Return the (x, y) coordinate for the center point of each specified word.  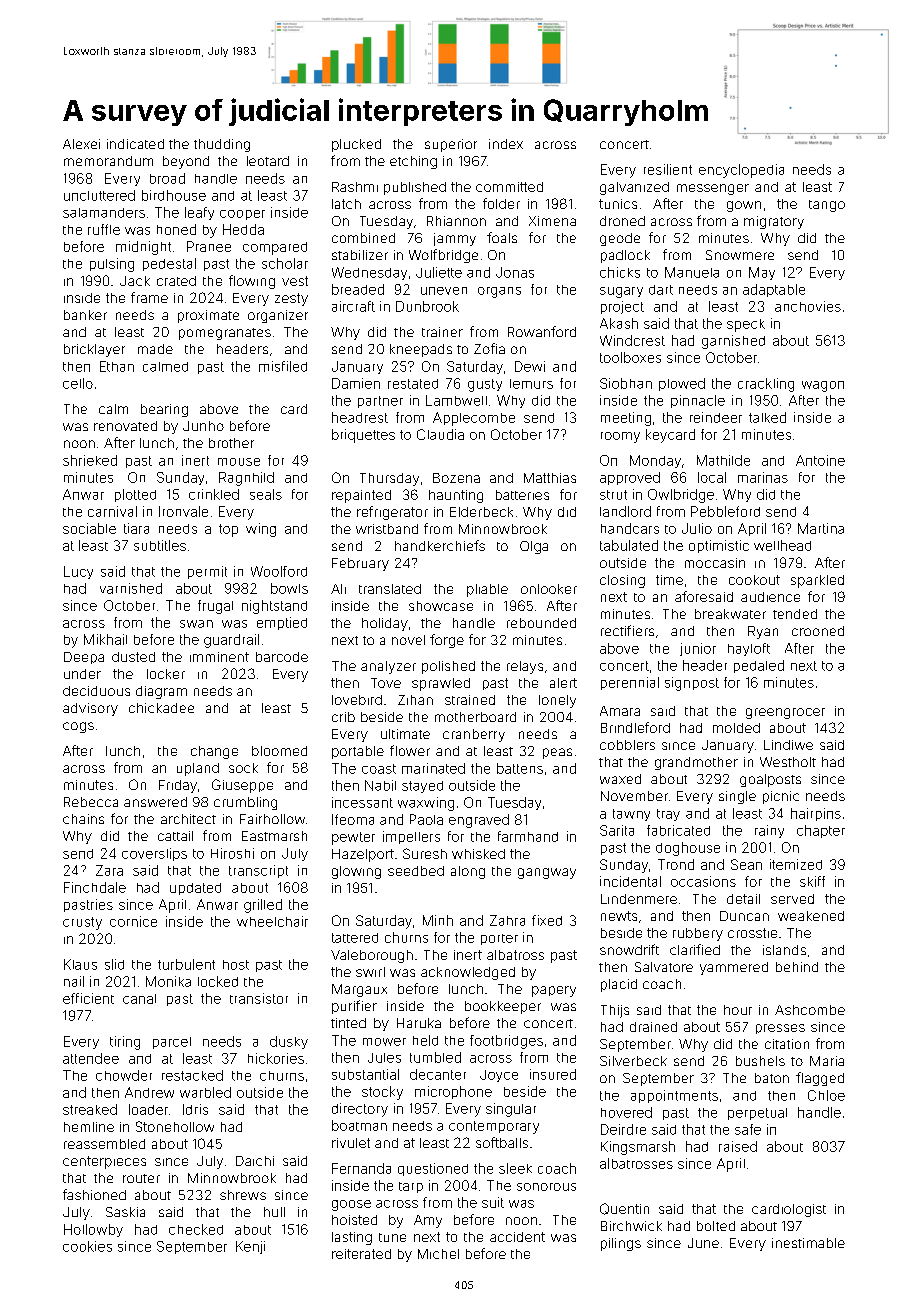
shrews (243, 1195)
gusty (485, 385)
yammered (734, 968)
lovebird (357, 700)
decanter (438, 1074)
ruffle (104, 229)
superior (451, 145)
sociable (89, 528)
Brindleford (635, 727)
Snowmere (740, 255)
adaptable (774, 290)
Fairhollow (272, 819)
